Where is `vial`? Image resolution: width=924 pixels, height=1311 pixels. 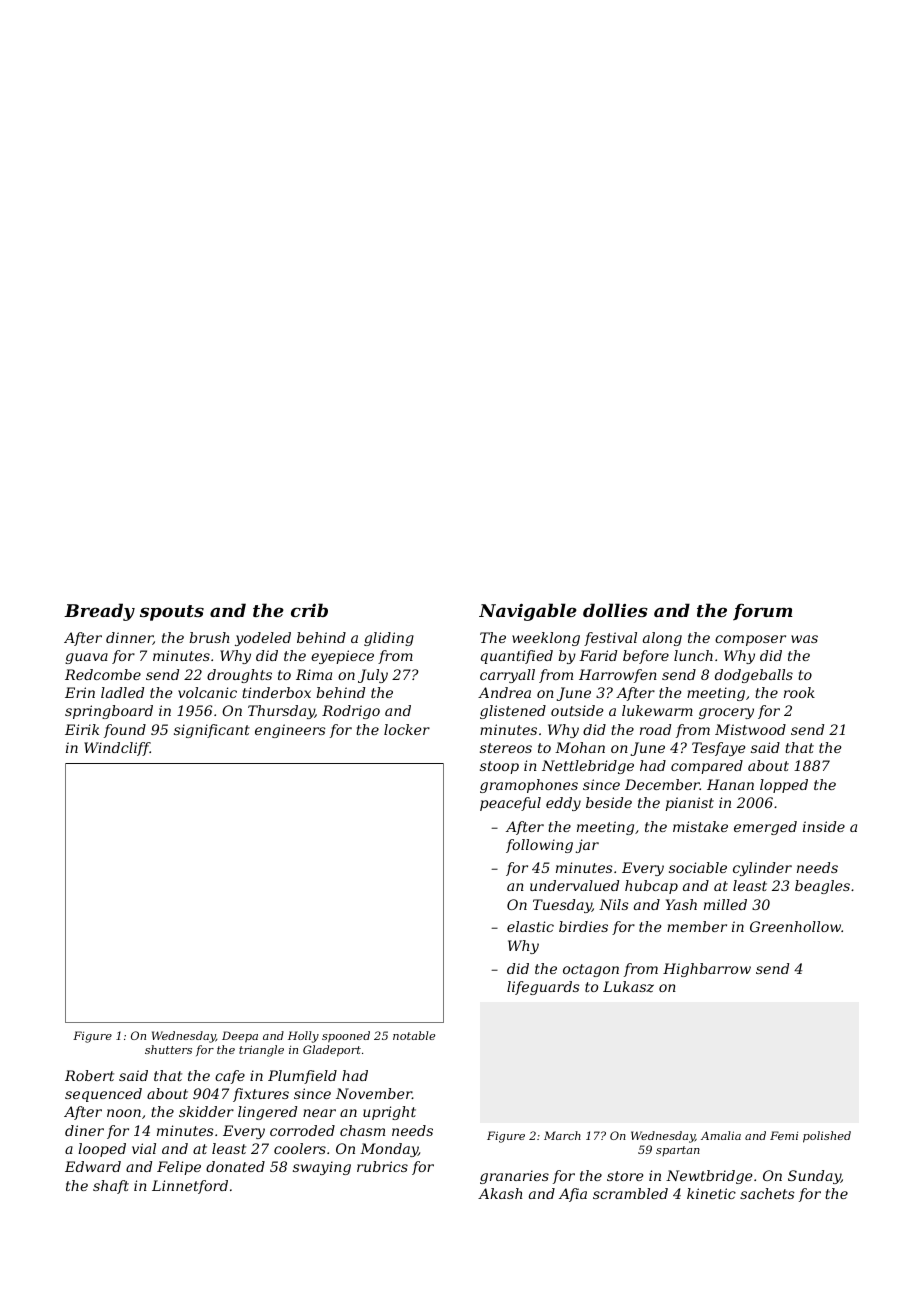 vial is located at coordinates (144, 1148).
